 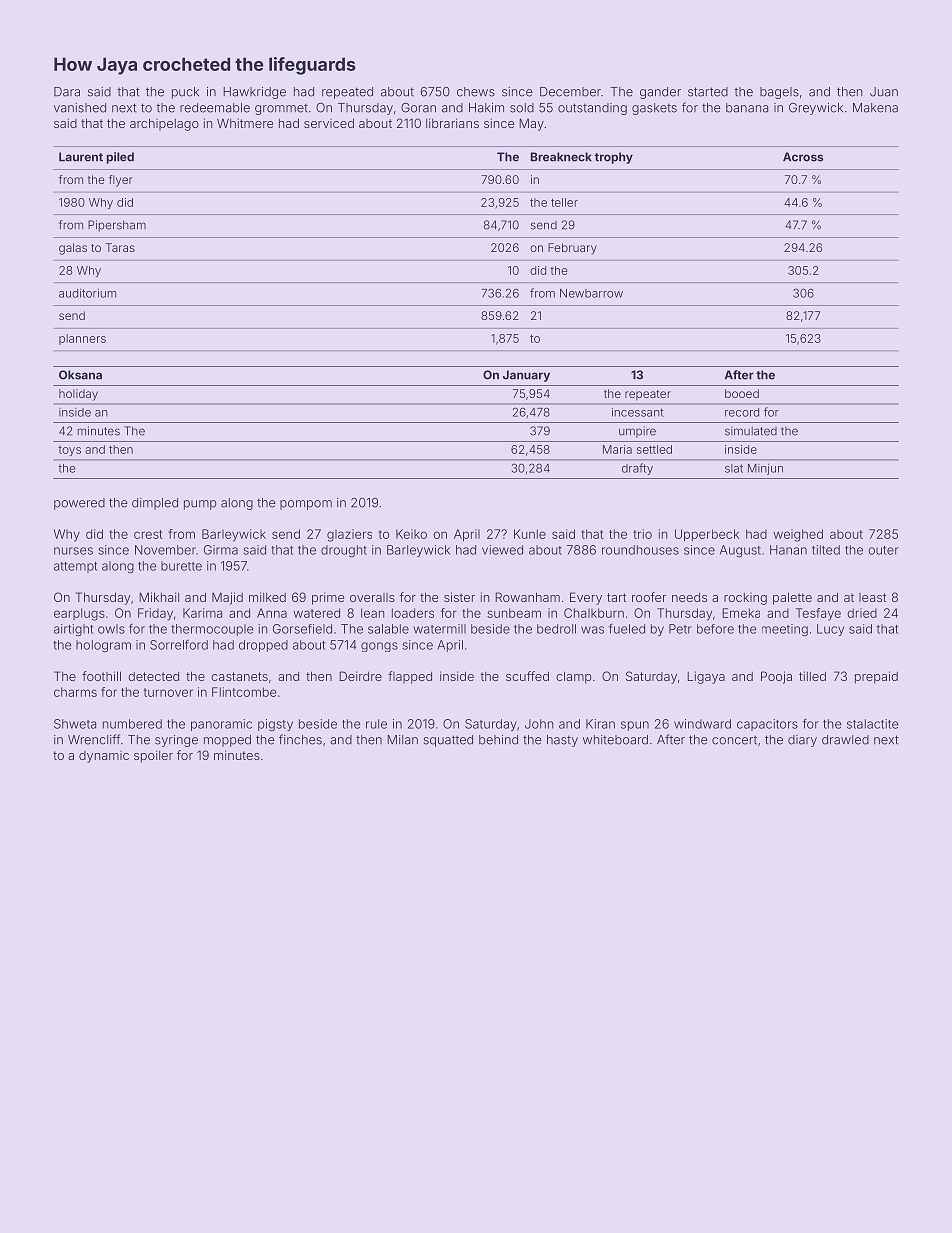 What do you see at coordinates (104, 757) in the screenshot?
I see `dynamic` at bounding box center [104, 757].
